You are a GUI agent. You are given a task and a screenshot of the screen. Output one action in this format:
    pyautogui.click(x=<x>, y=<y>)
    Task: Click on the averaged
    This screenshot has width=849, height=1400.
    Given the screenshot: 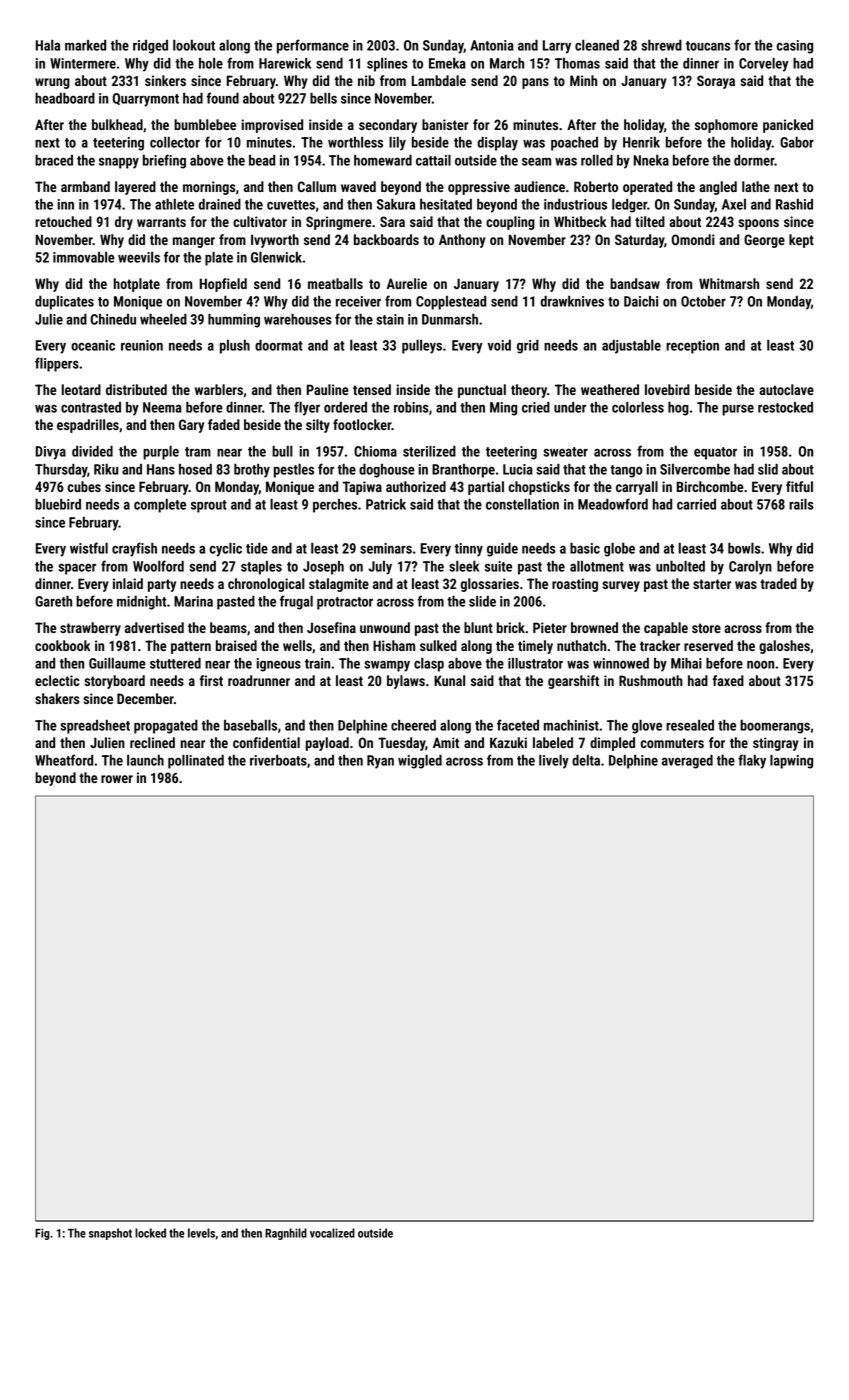 What is the action you would take?
    pyautogui.click(x=687, y=761)
